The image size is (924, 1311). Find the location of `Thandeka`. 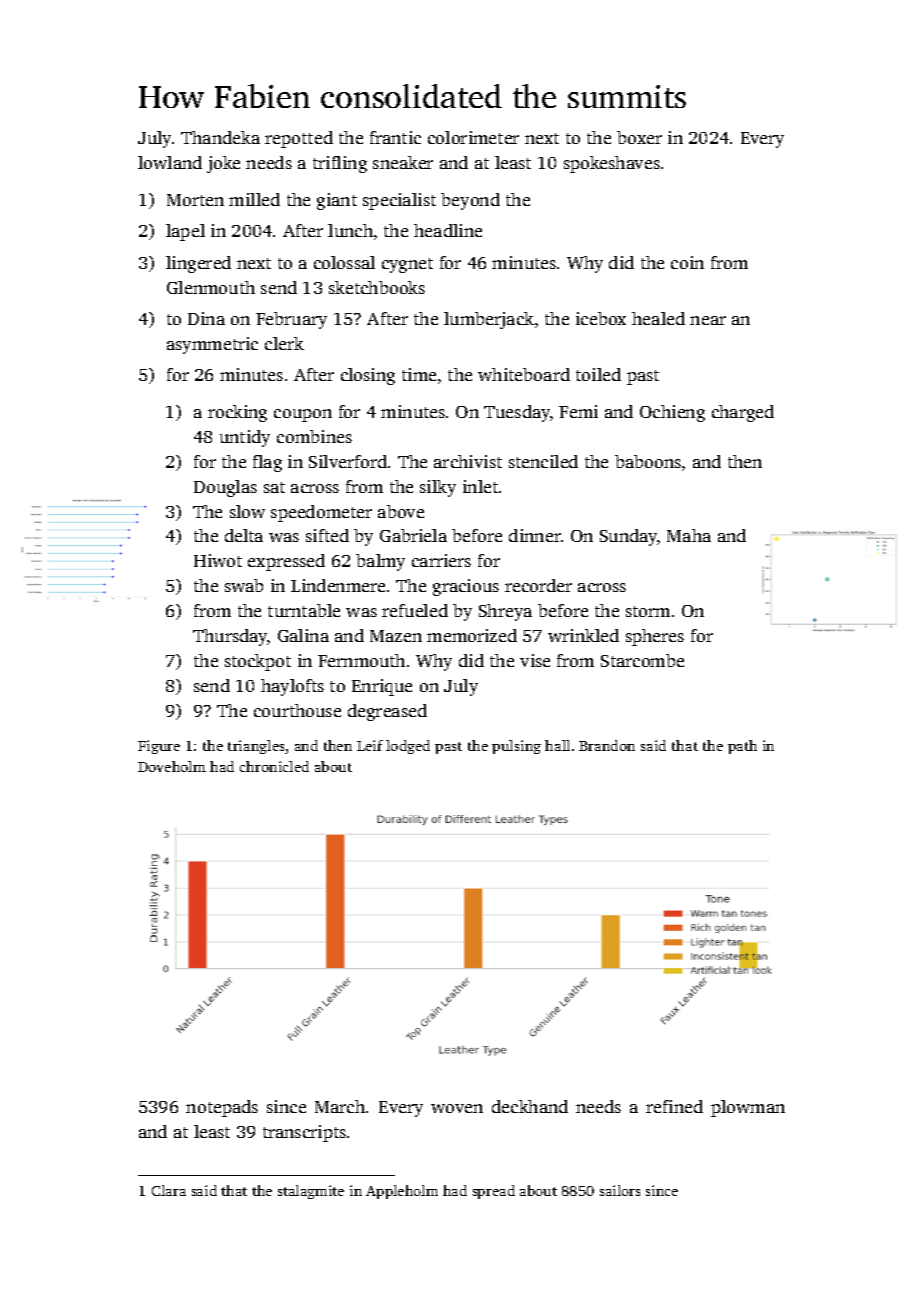

Thandeka is located at coordinates (220, 137).
